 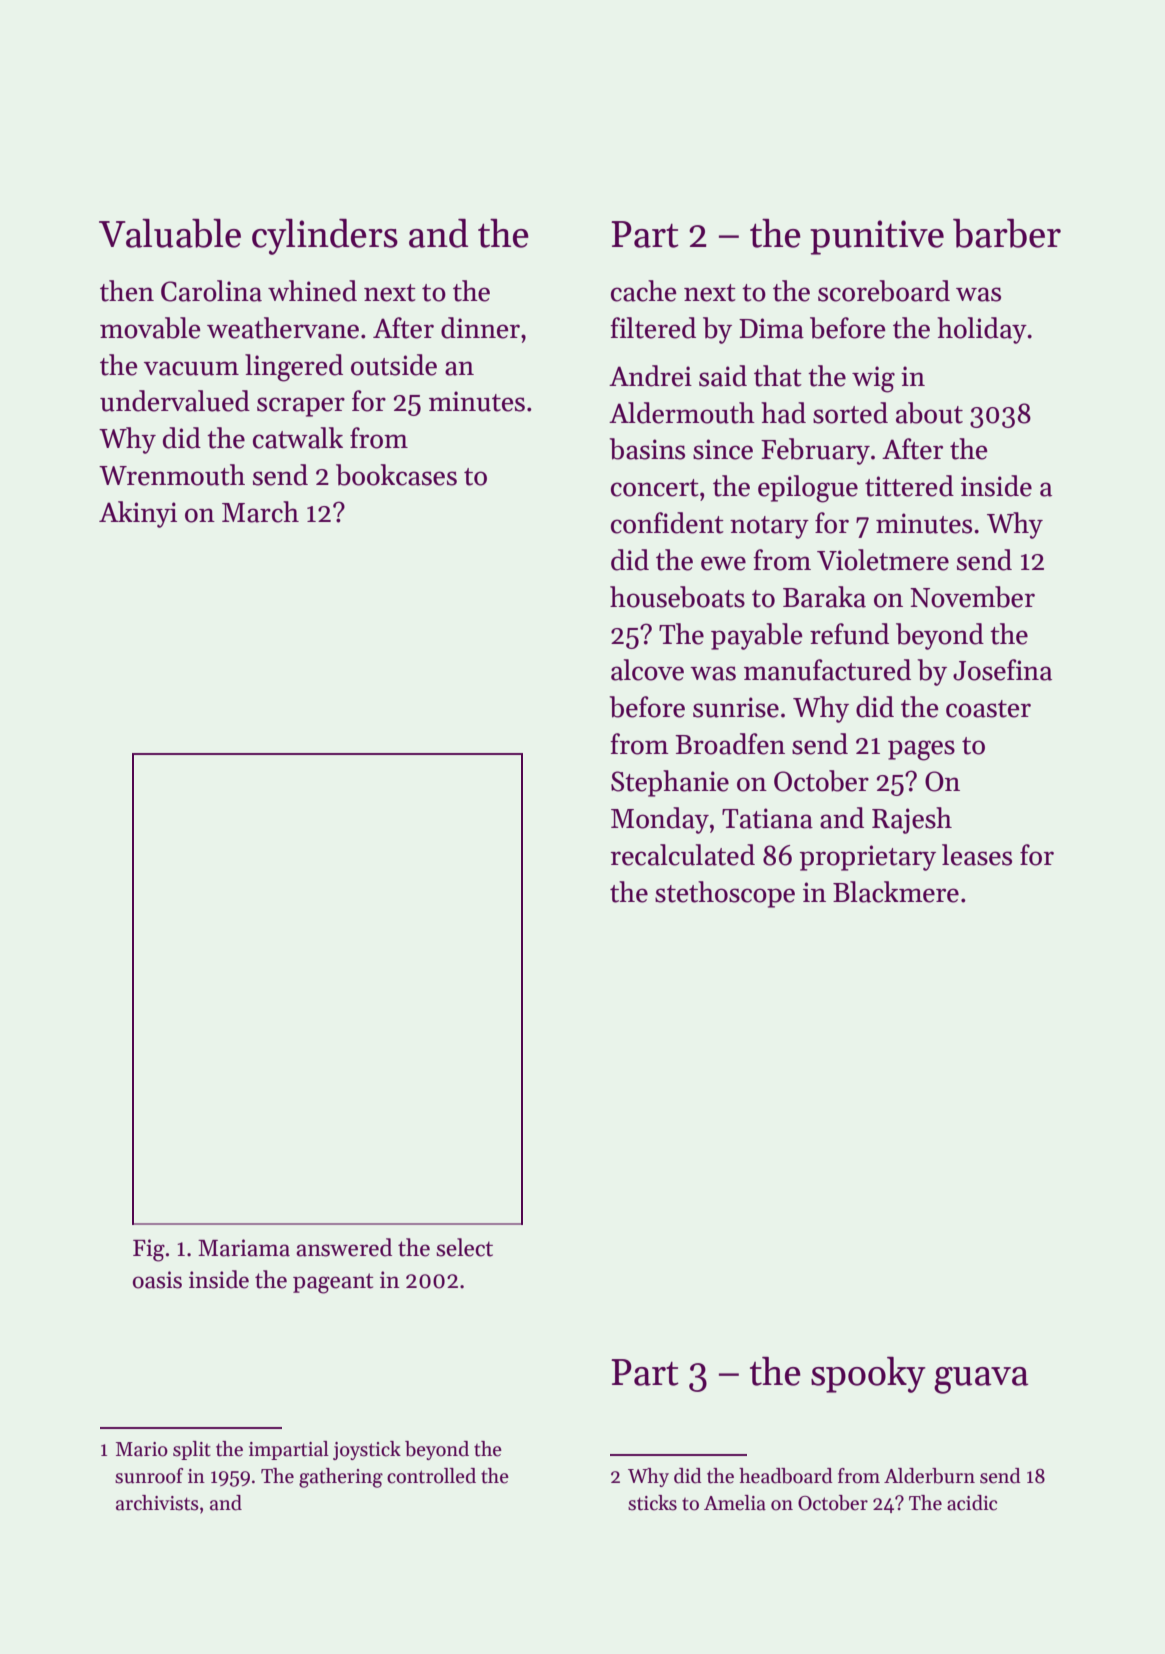 I want to click on dinner, so click(x=480, y=328).
